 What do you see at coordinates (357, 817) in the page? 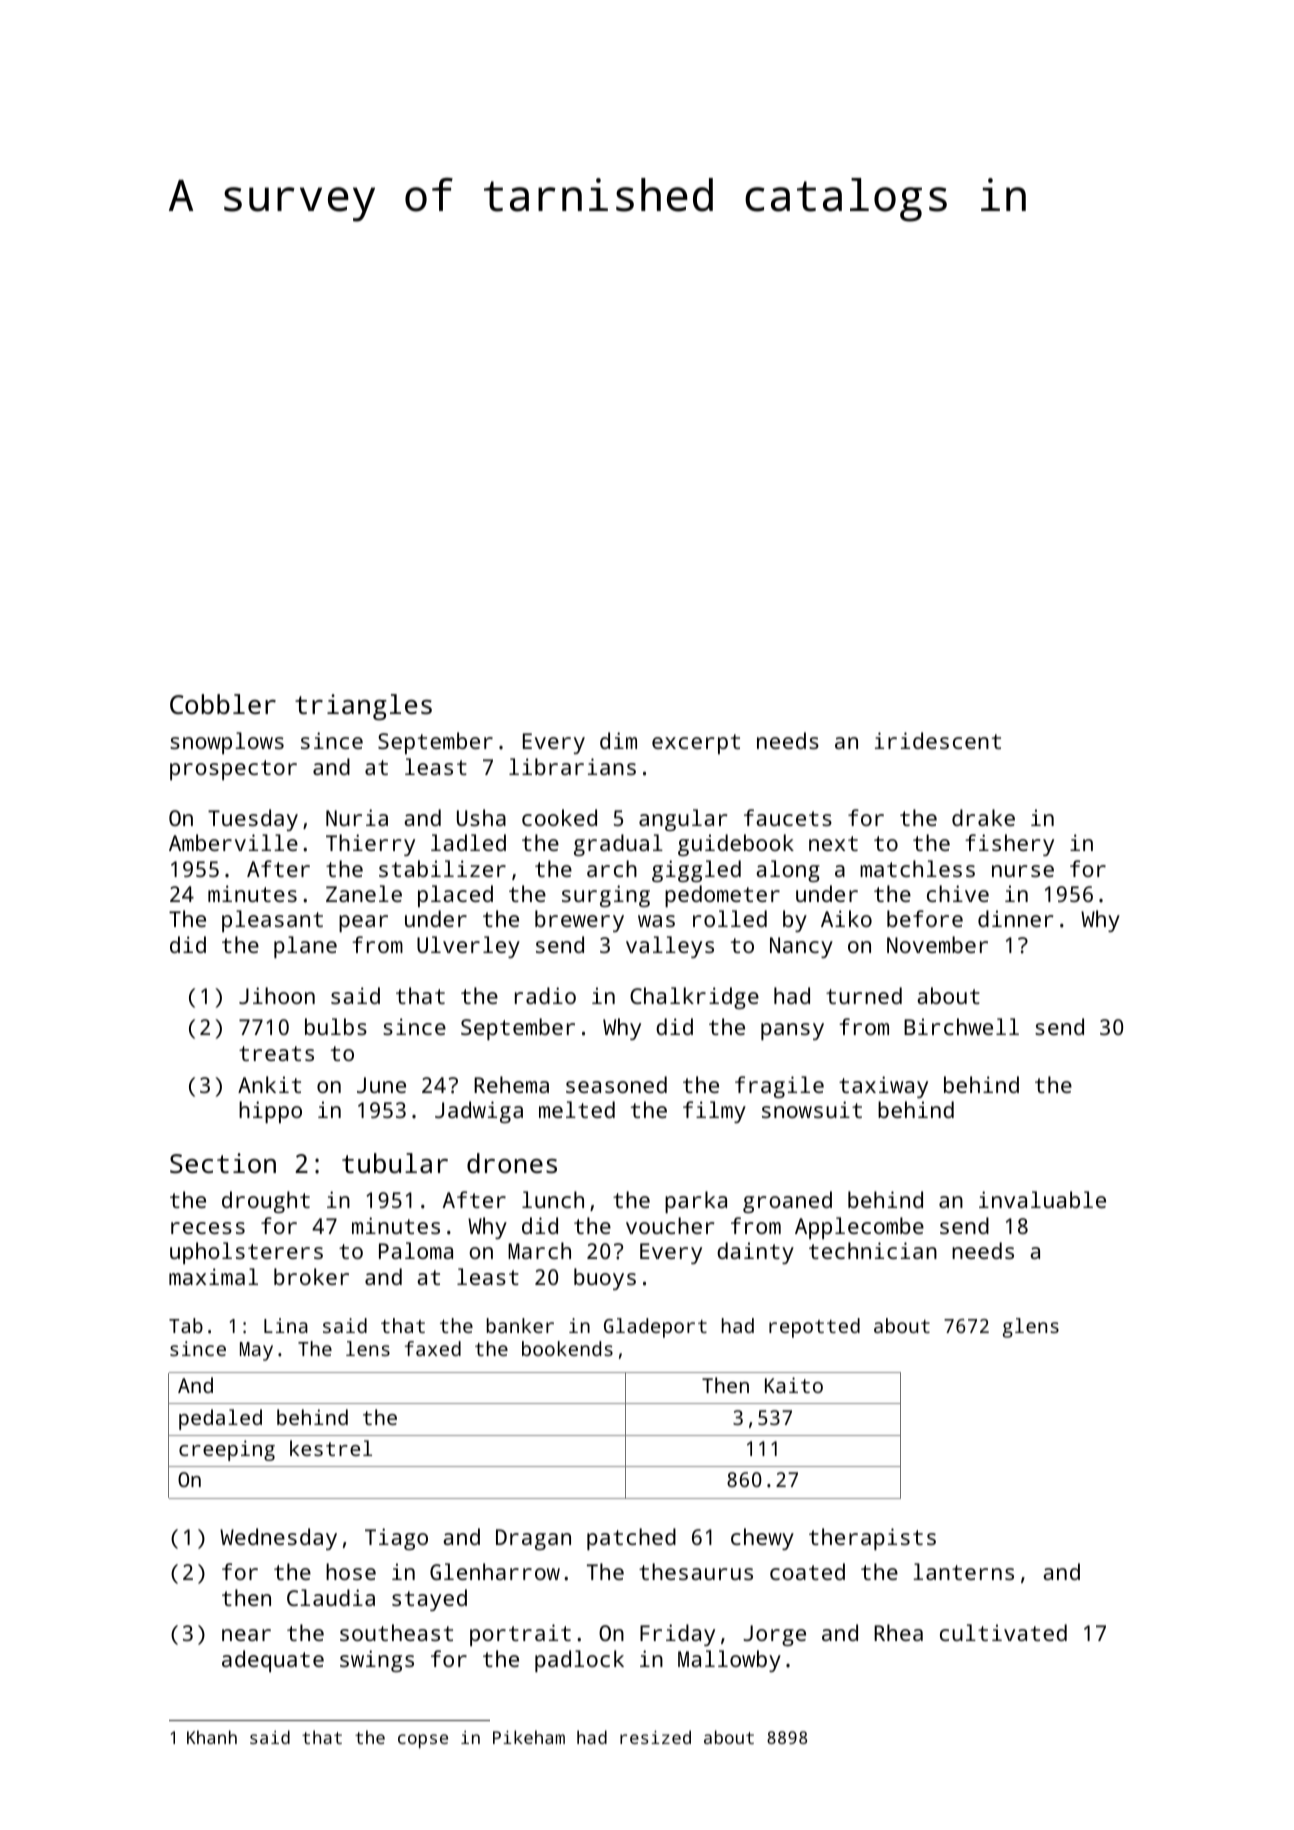
I see `Nuria` at bounding box center [357, 817].
